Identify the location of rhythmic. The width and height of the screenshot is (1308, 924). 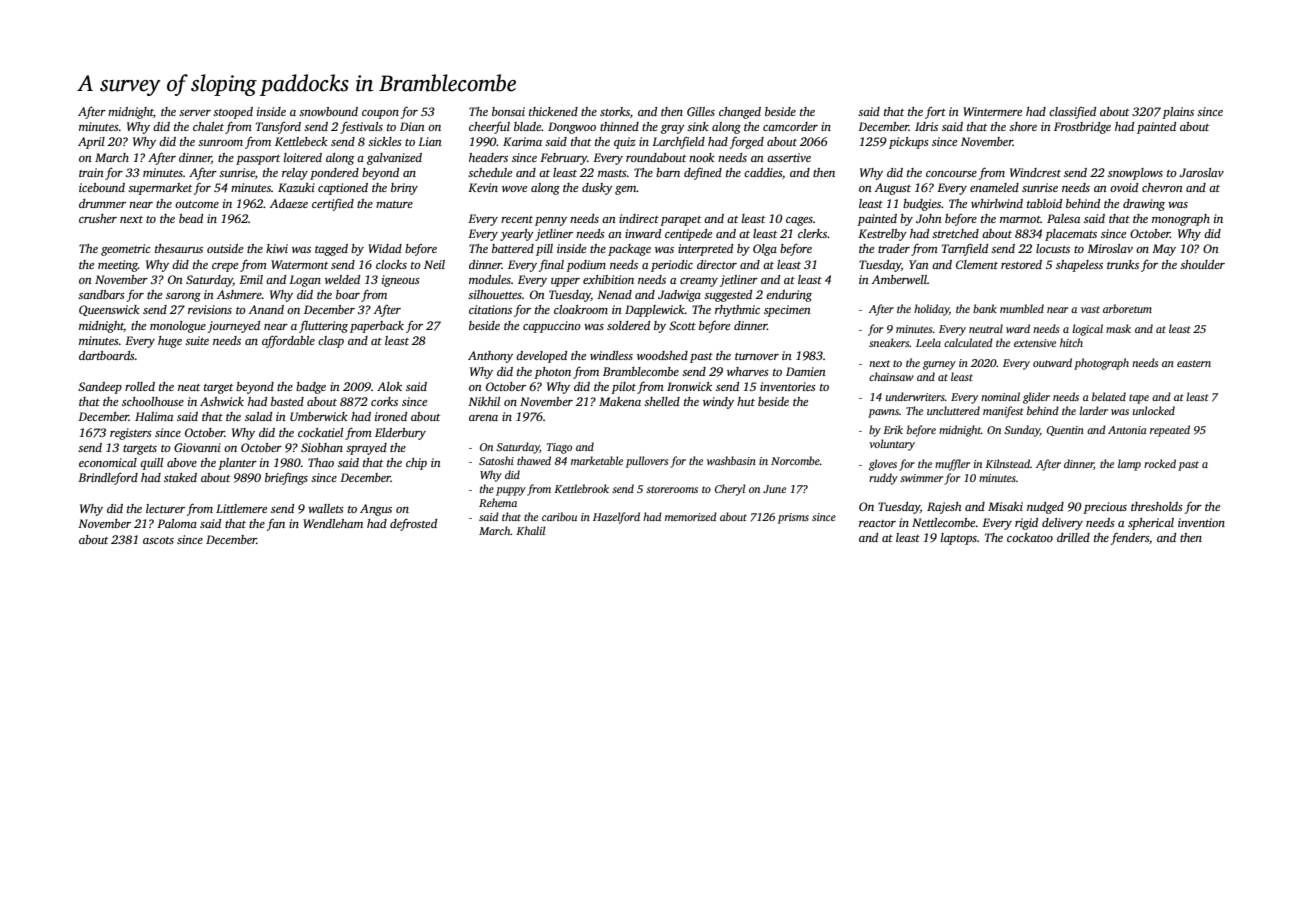
(737, 311).
